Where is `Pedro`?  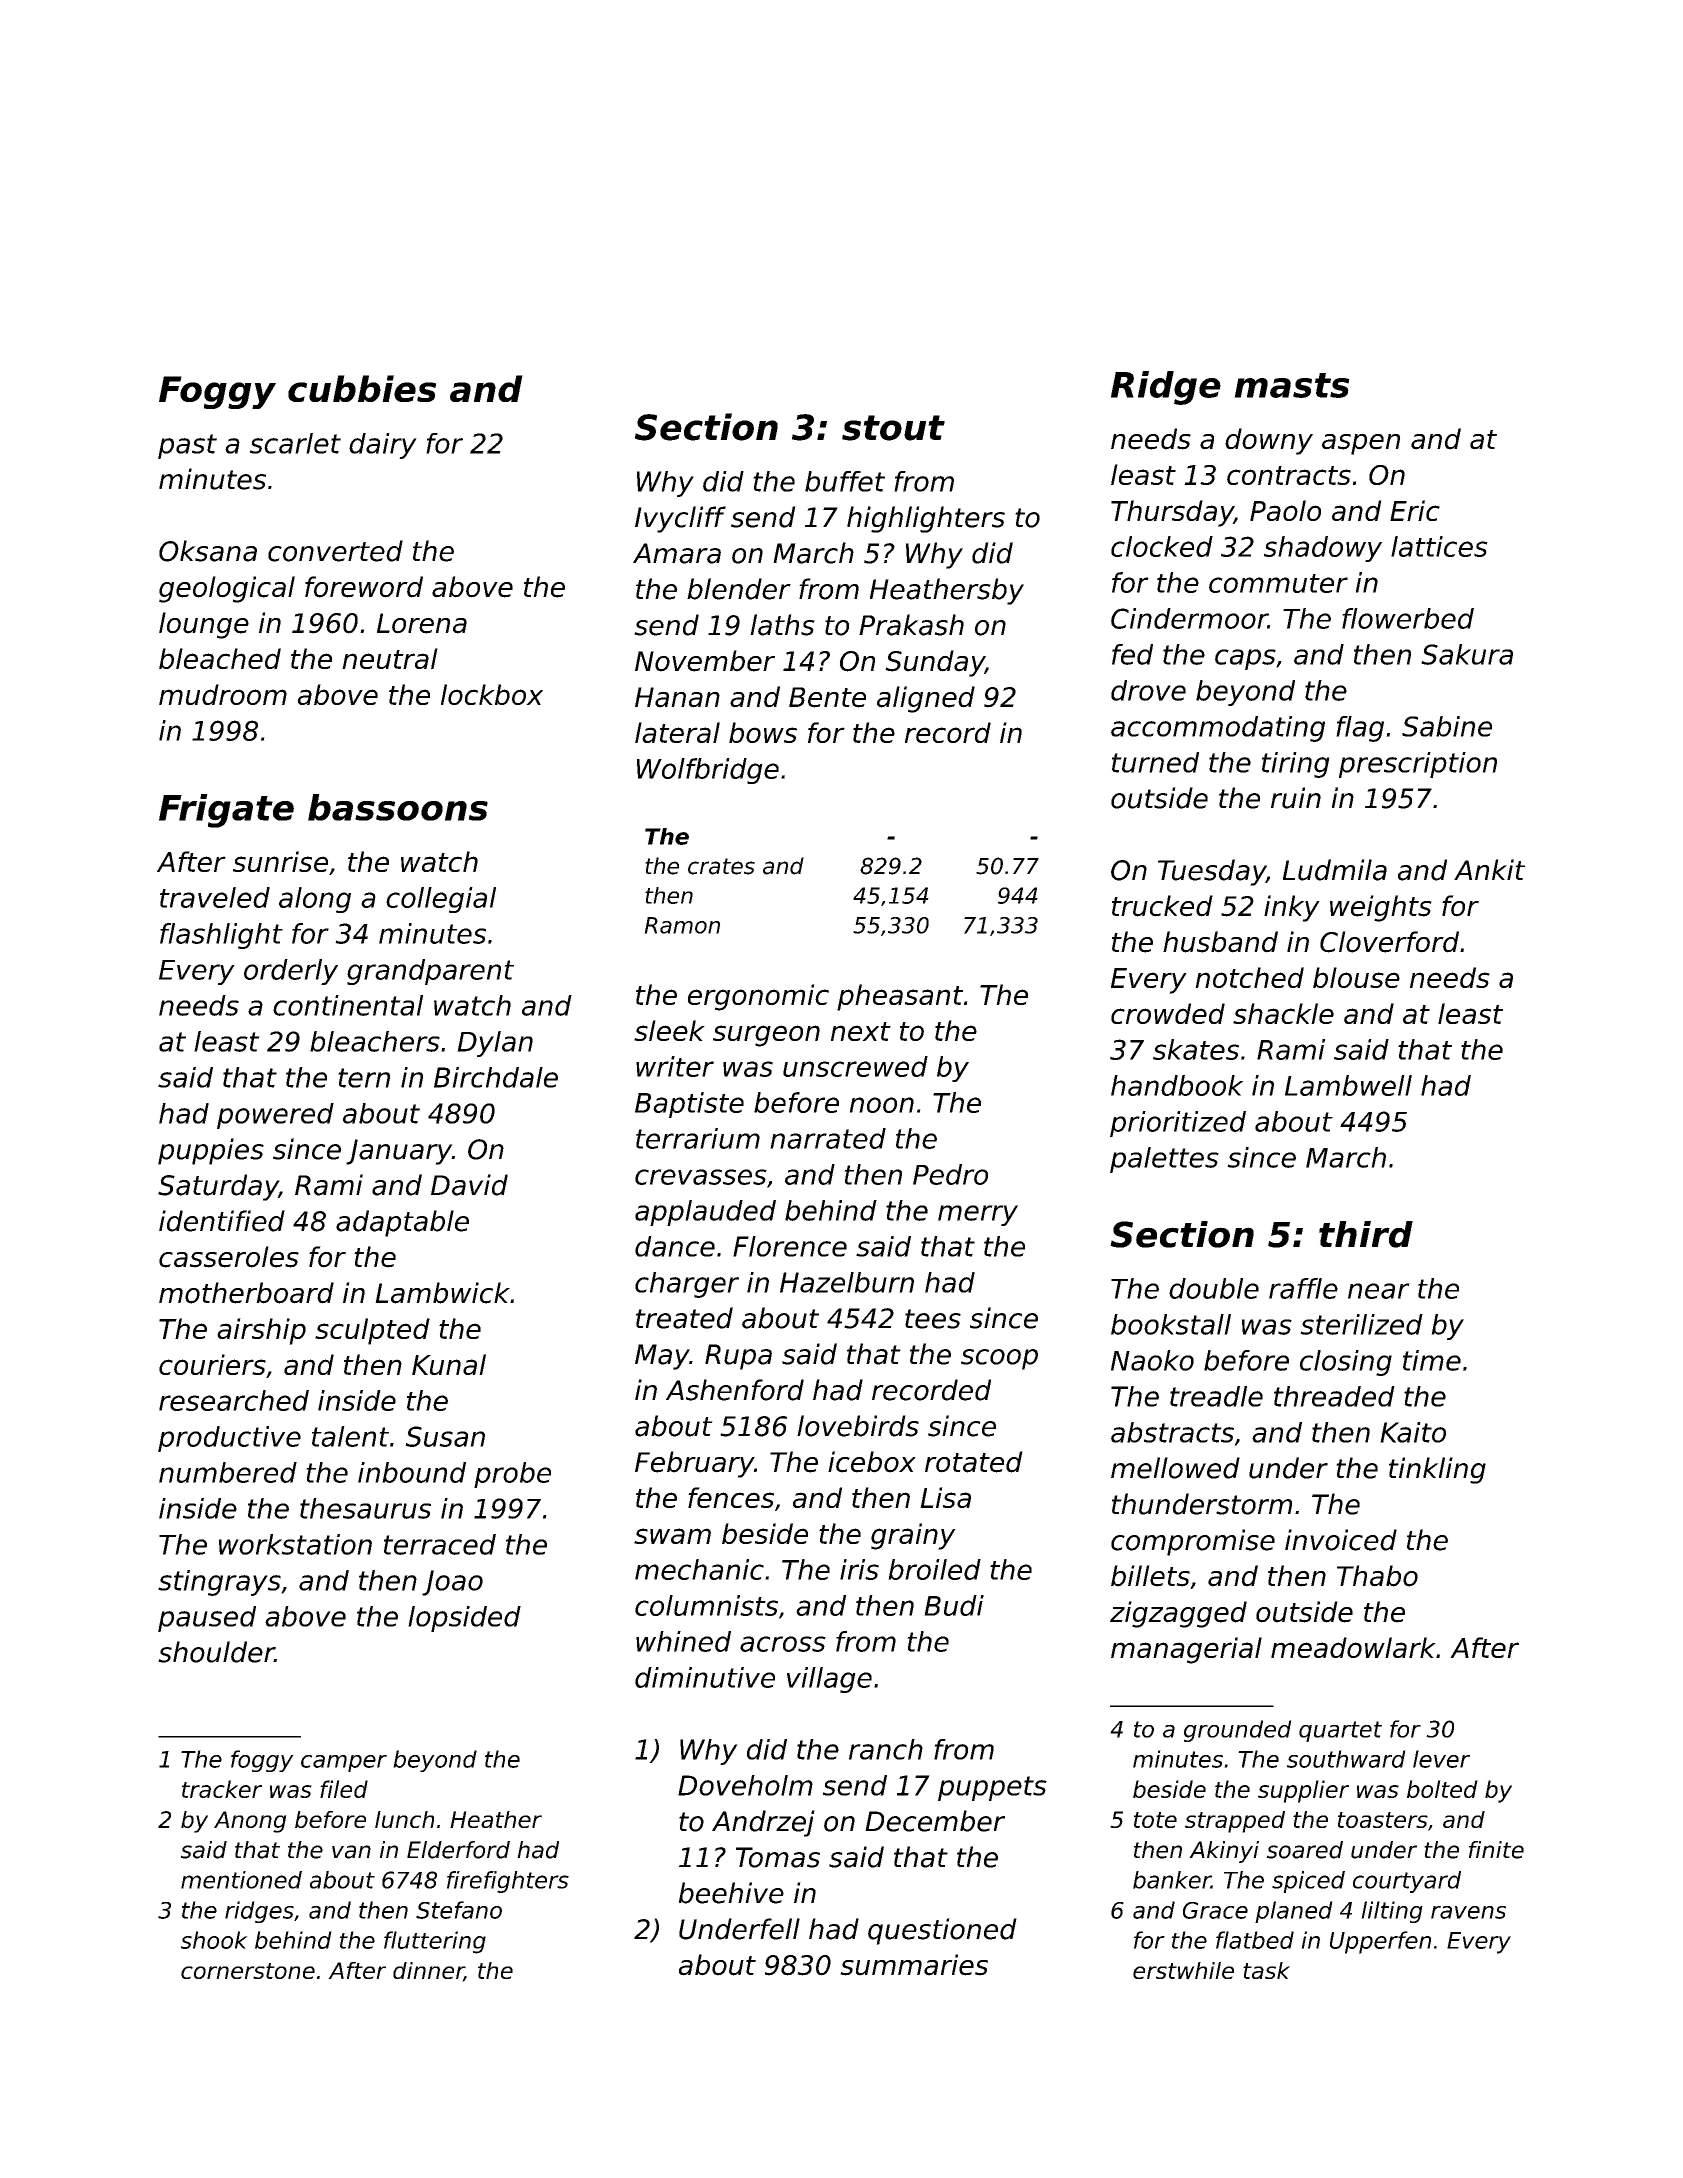 Pedro is located at coordinates (950, 1174).
